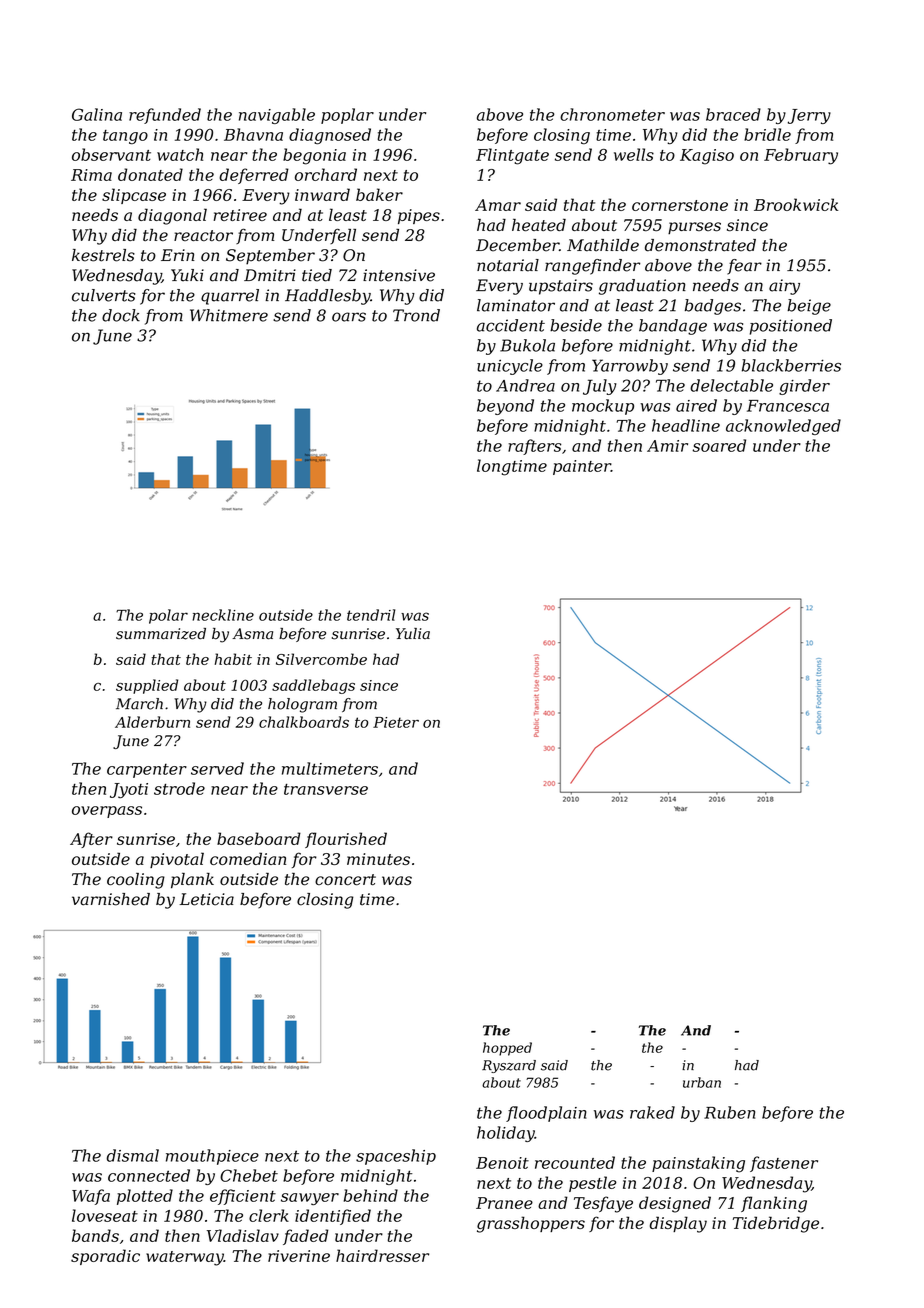 Image resolution: width=924 pixels, height=1308 pixels. Describe the element at coordinates (642, 287) in the screenshot. I see `graduation` at that location.
